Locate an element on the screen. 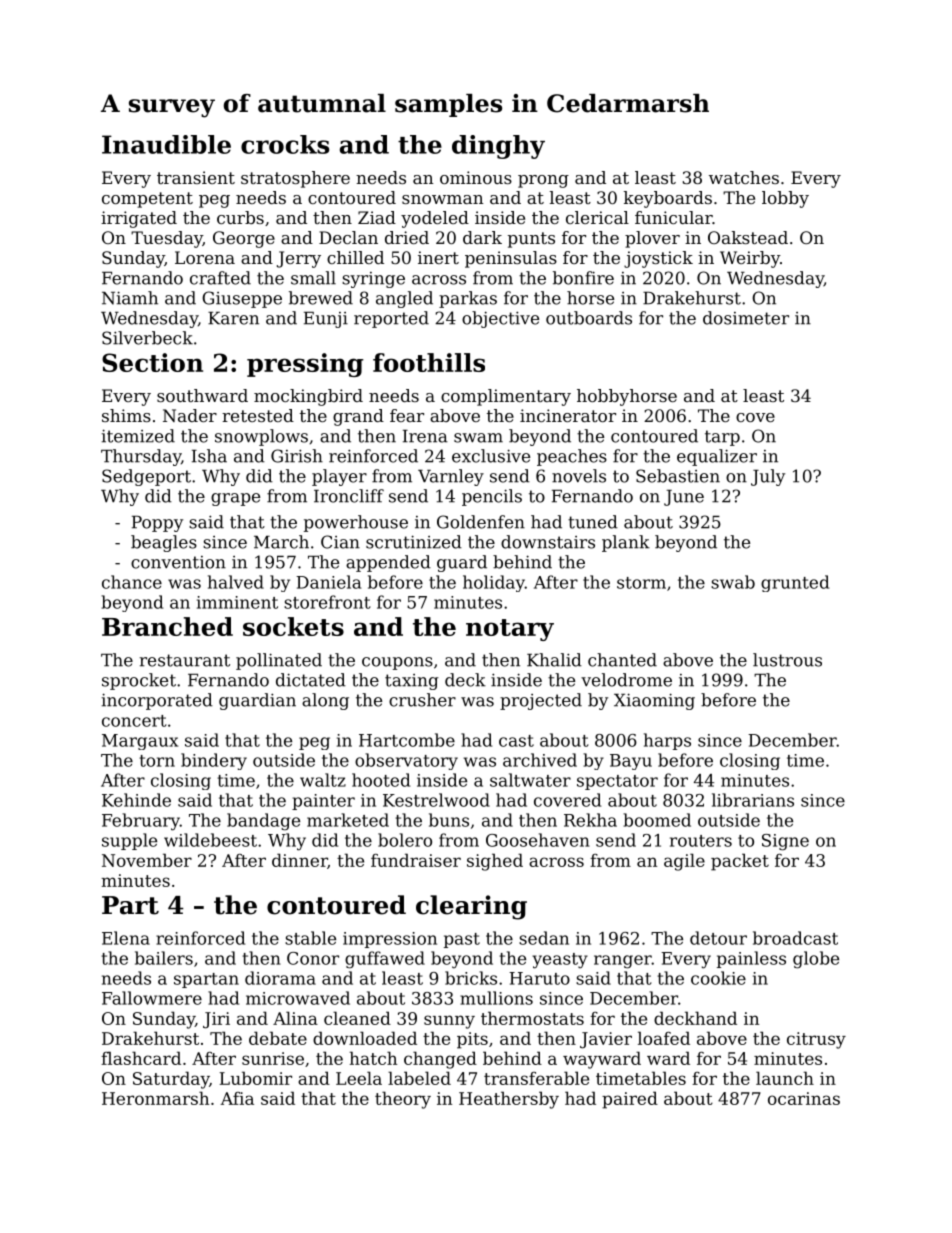 The height and width of the screenshot is (1233, 952). dosimeter is located at coordinates (746, 318).
